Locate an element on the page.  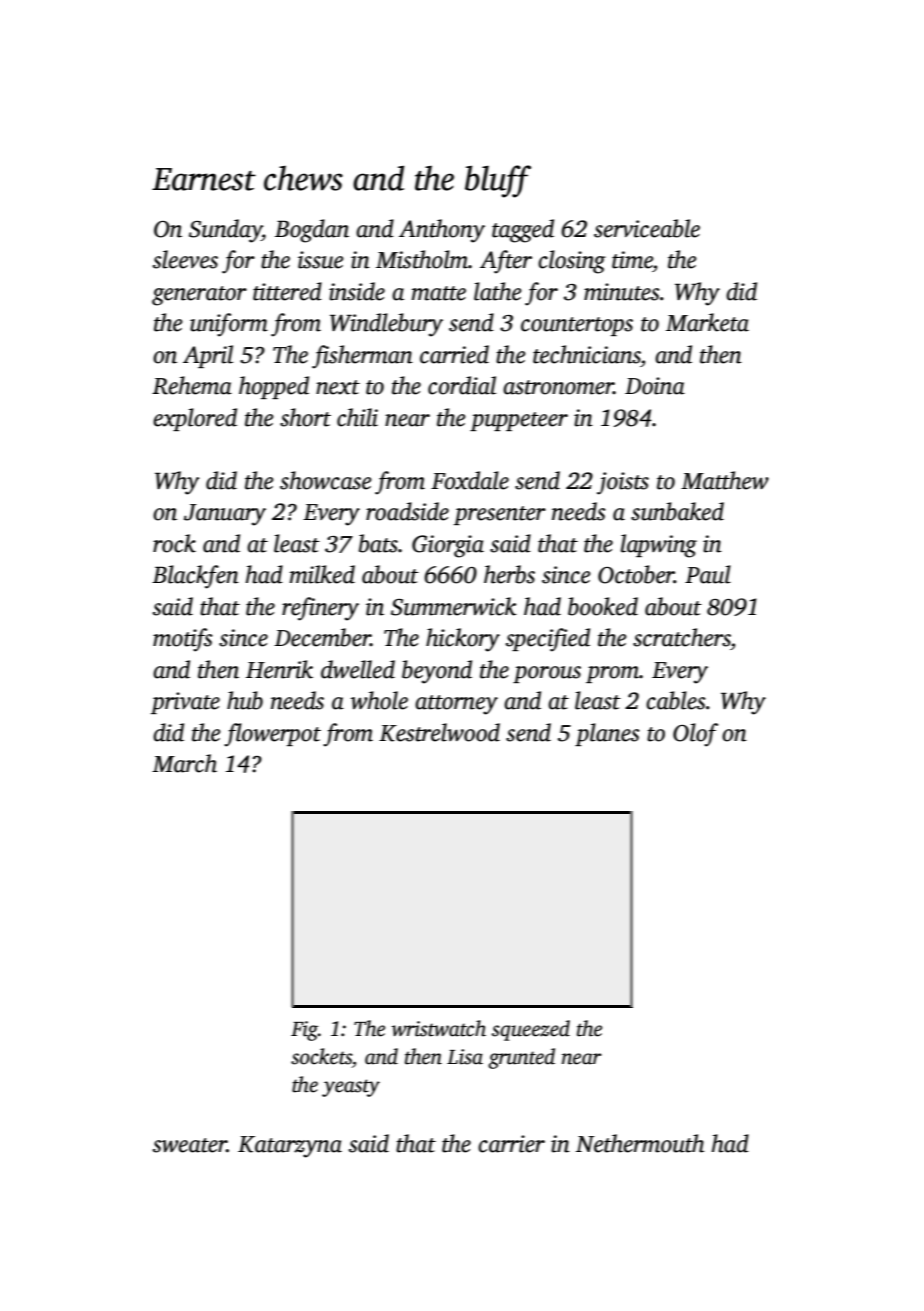
serviceable is located at coordinates (647, 228).
